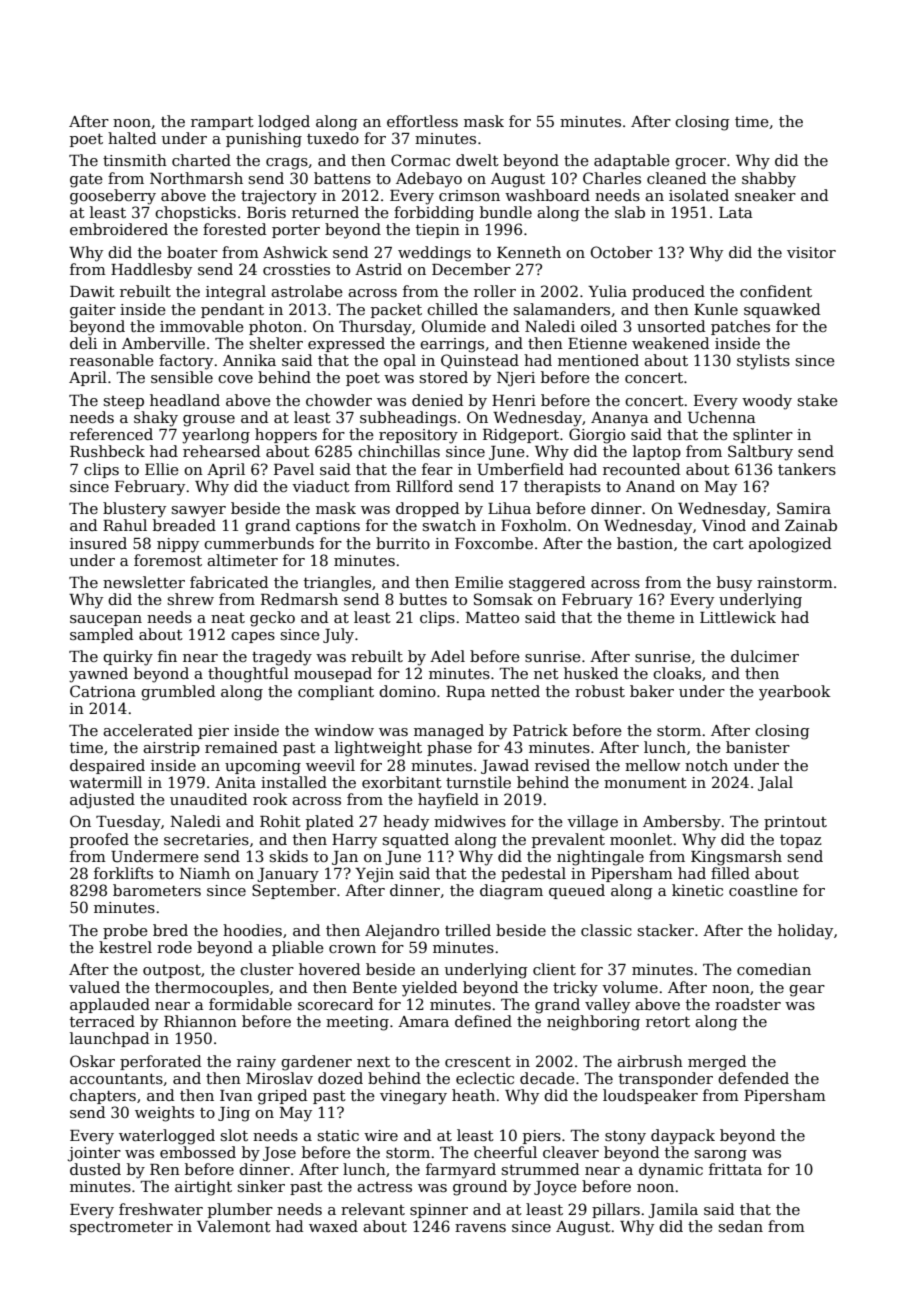  I want to click on thoughtful, so click(248, 675).
